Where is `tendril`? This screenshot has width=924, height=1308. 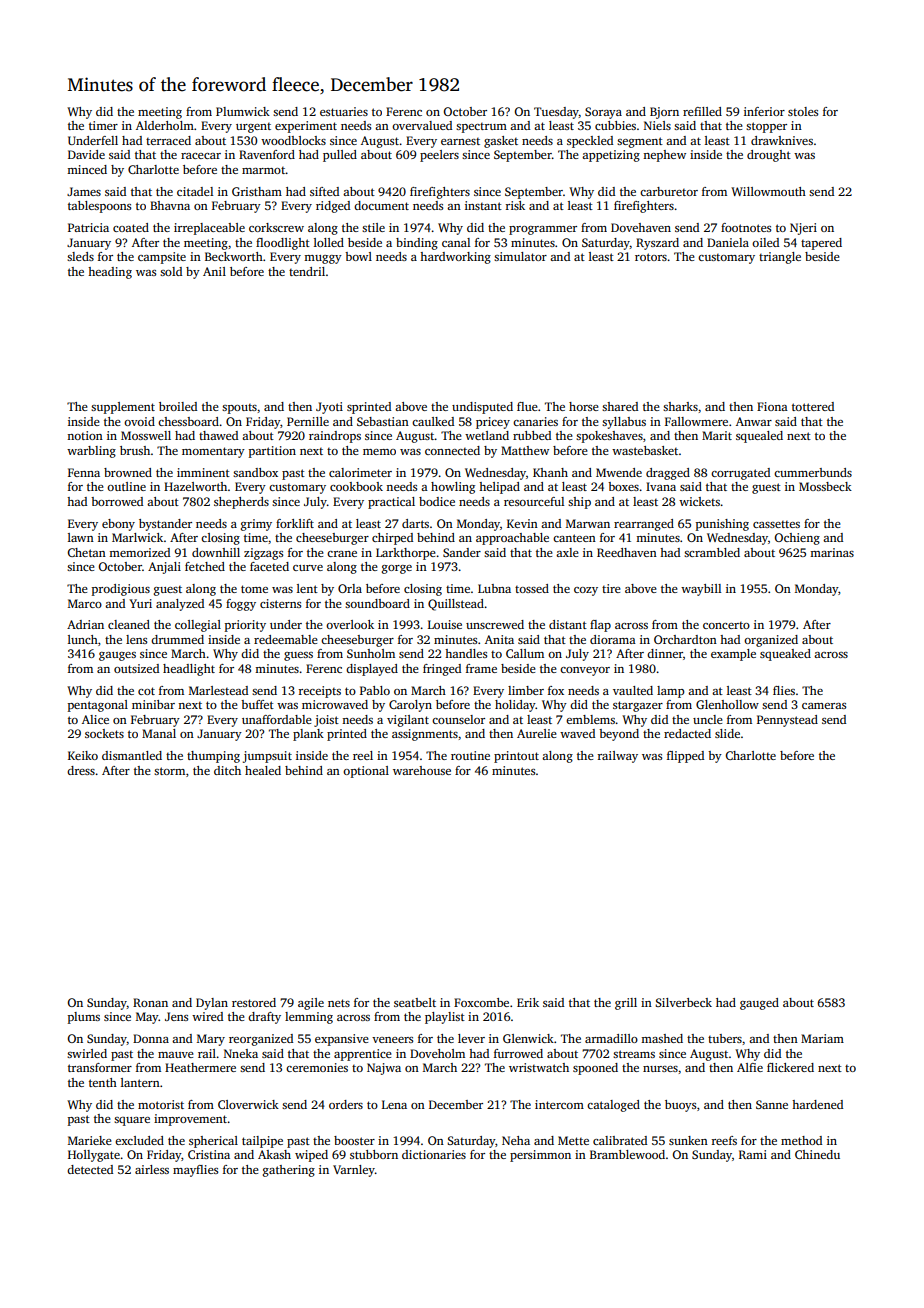 tendril is located at coordinates (307, 271).
